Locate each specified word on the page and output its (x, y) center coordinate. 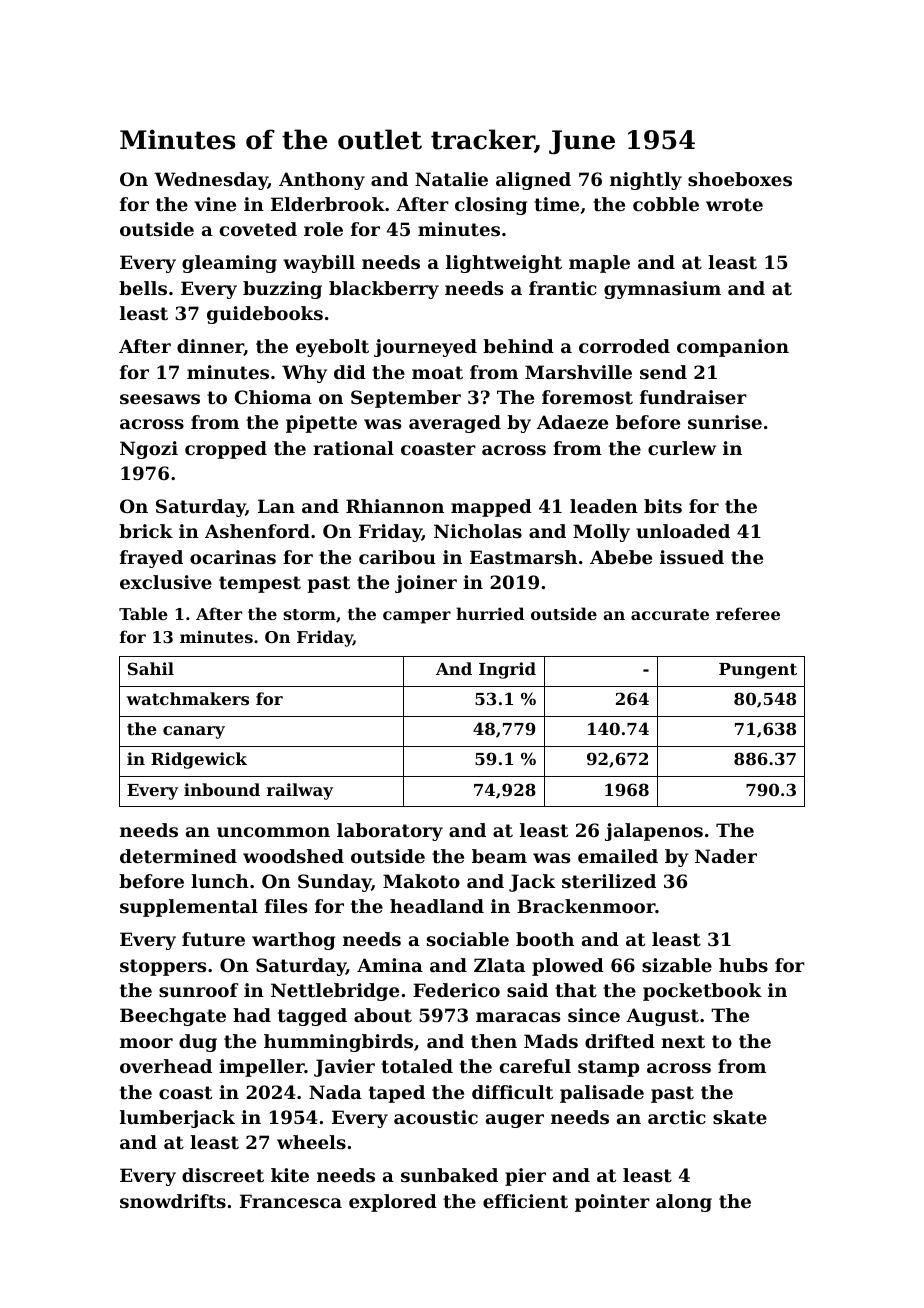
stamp (608, 1068)
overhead (166, 1066)
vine (215, 204)
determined (178, 856)
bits (663, 506)
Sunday (334, 883)
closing (491, 206)
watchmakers (187, 698)
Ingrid (507, 670)
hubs (743, 965)
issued (692, 557)
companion (733, 348)
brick (146, 531)
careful (535, 1066)
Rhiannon (395, 506)
